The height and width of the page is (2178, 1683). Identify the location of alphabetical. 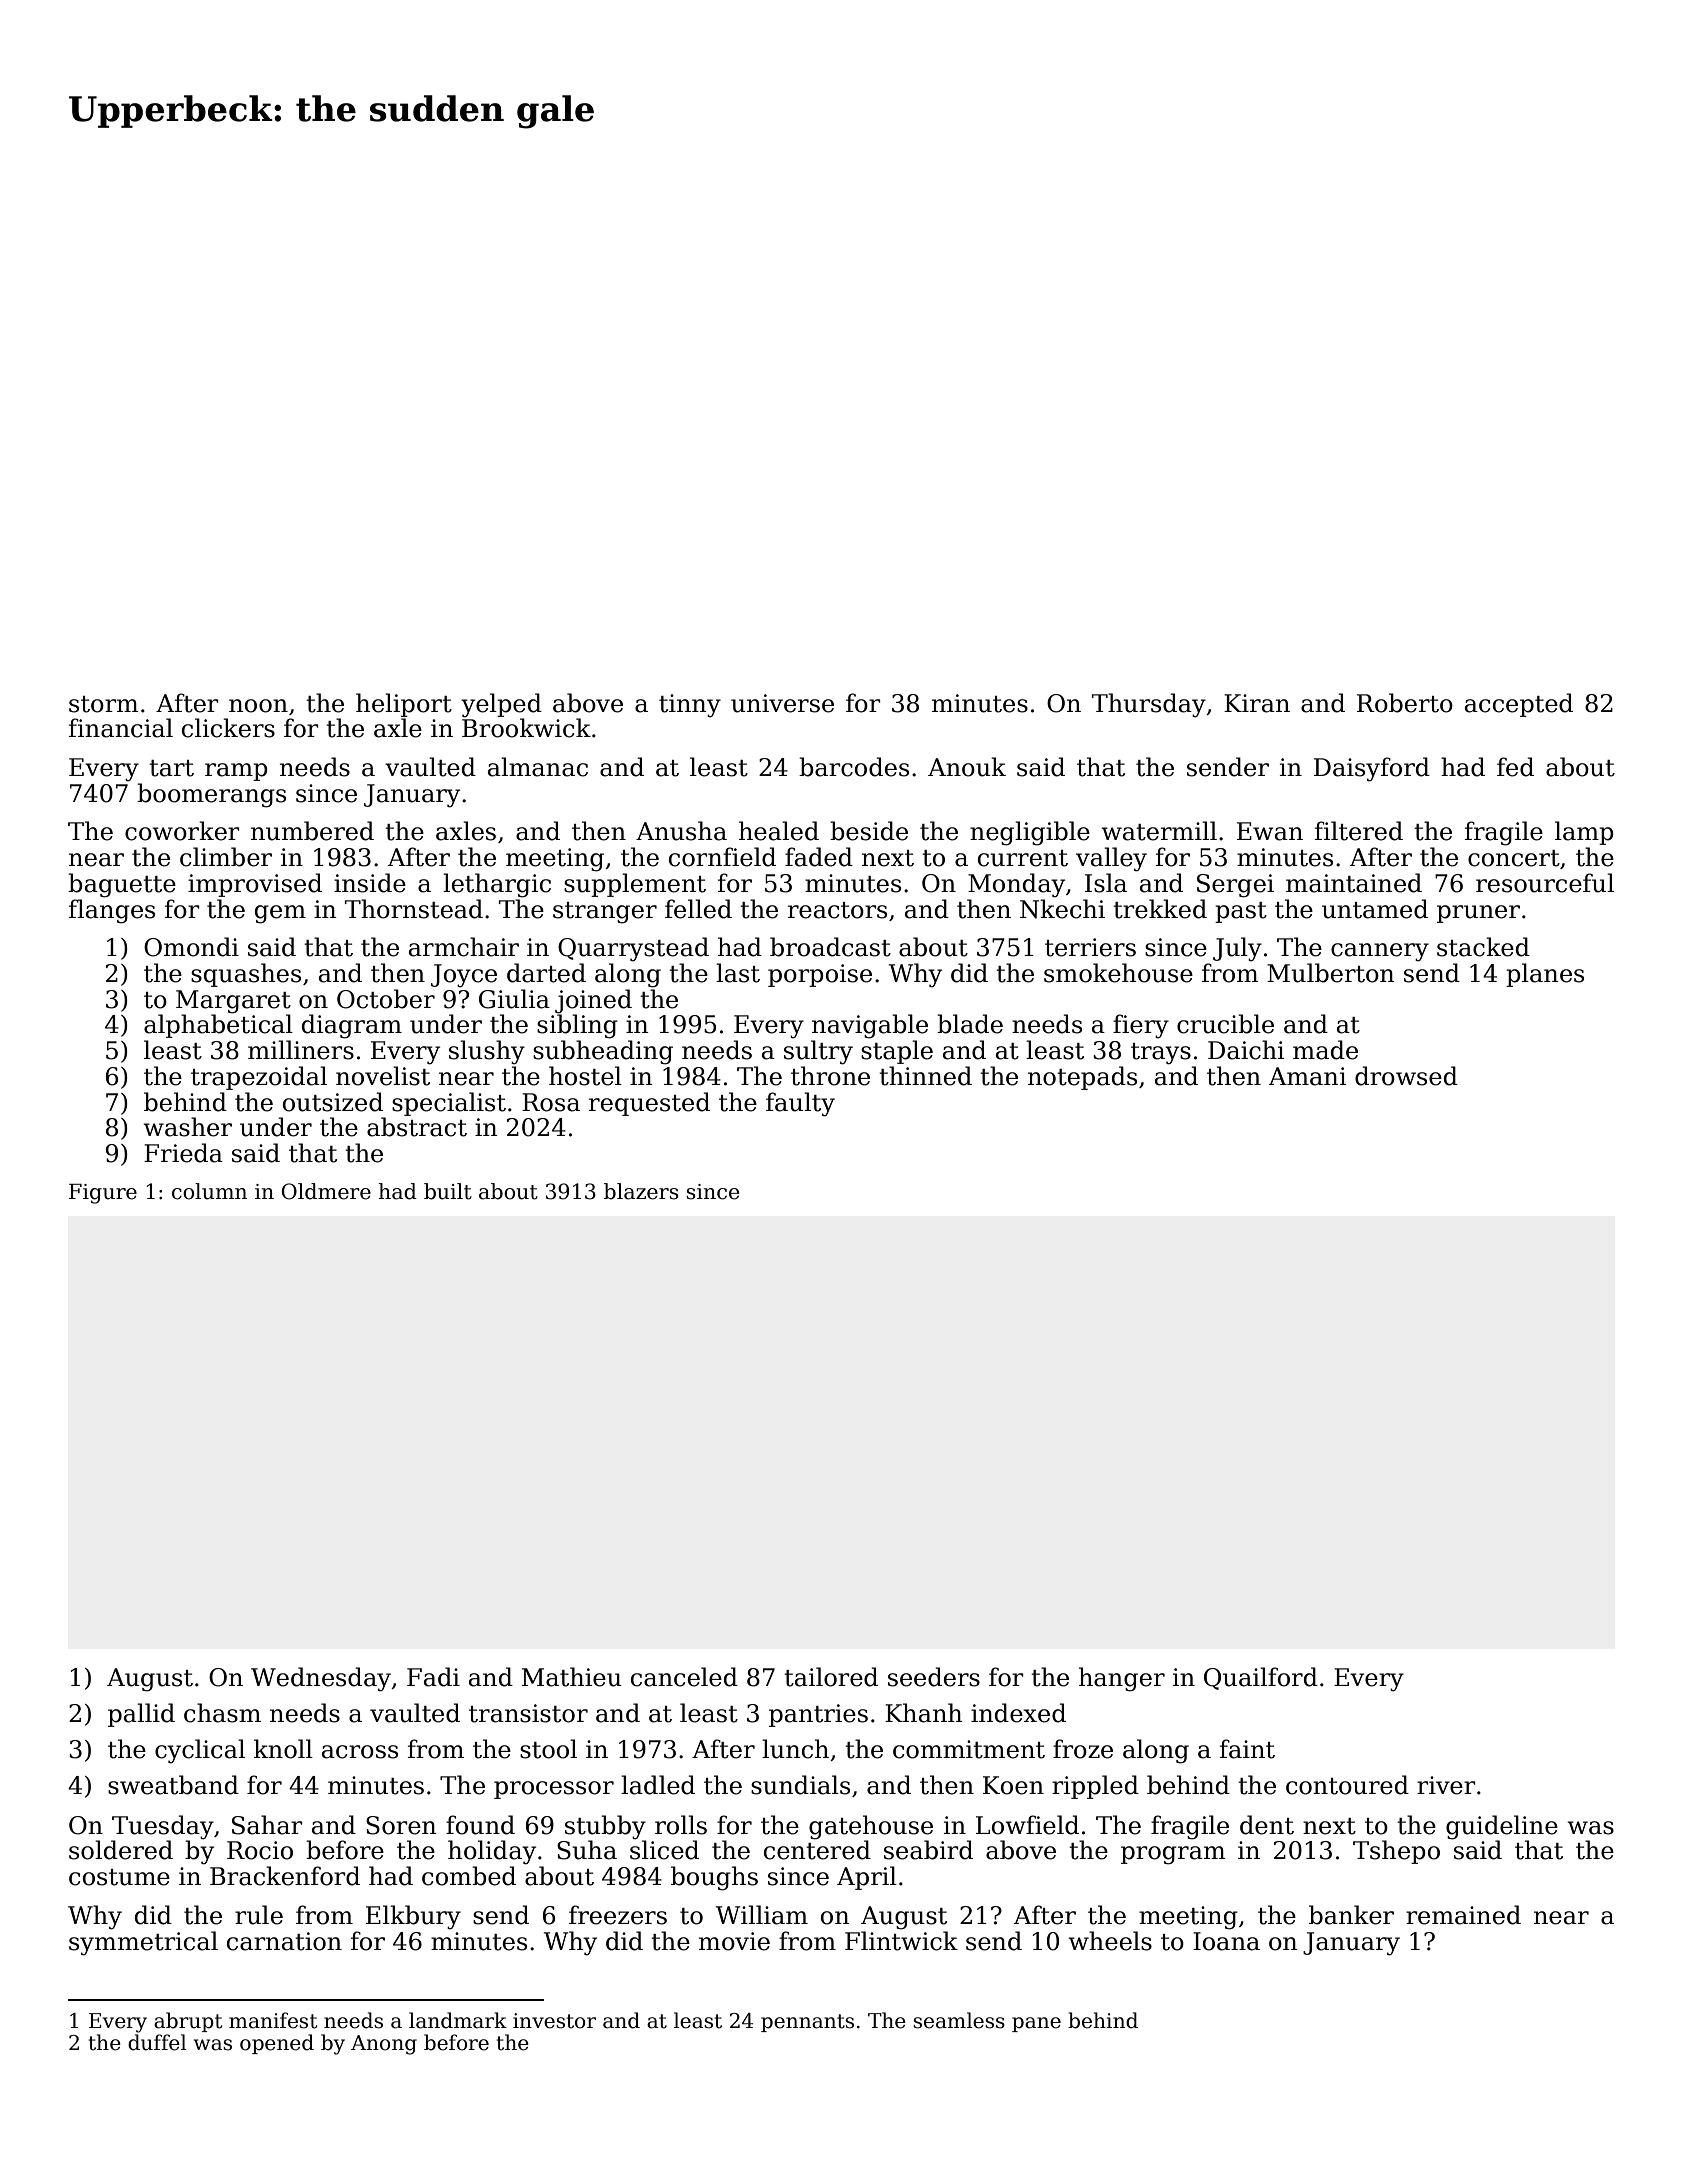
(218, 1026).
